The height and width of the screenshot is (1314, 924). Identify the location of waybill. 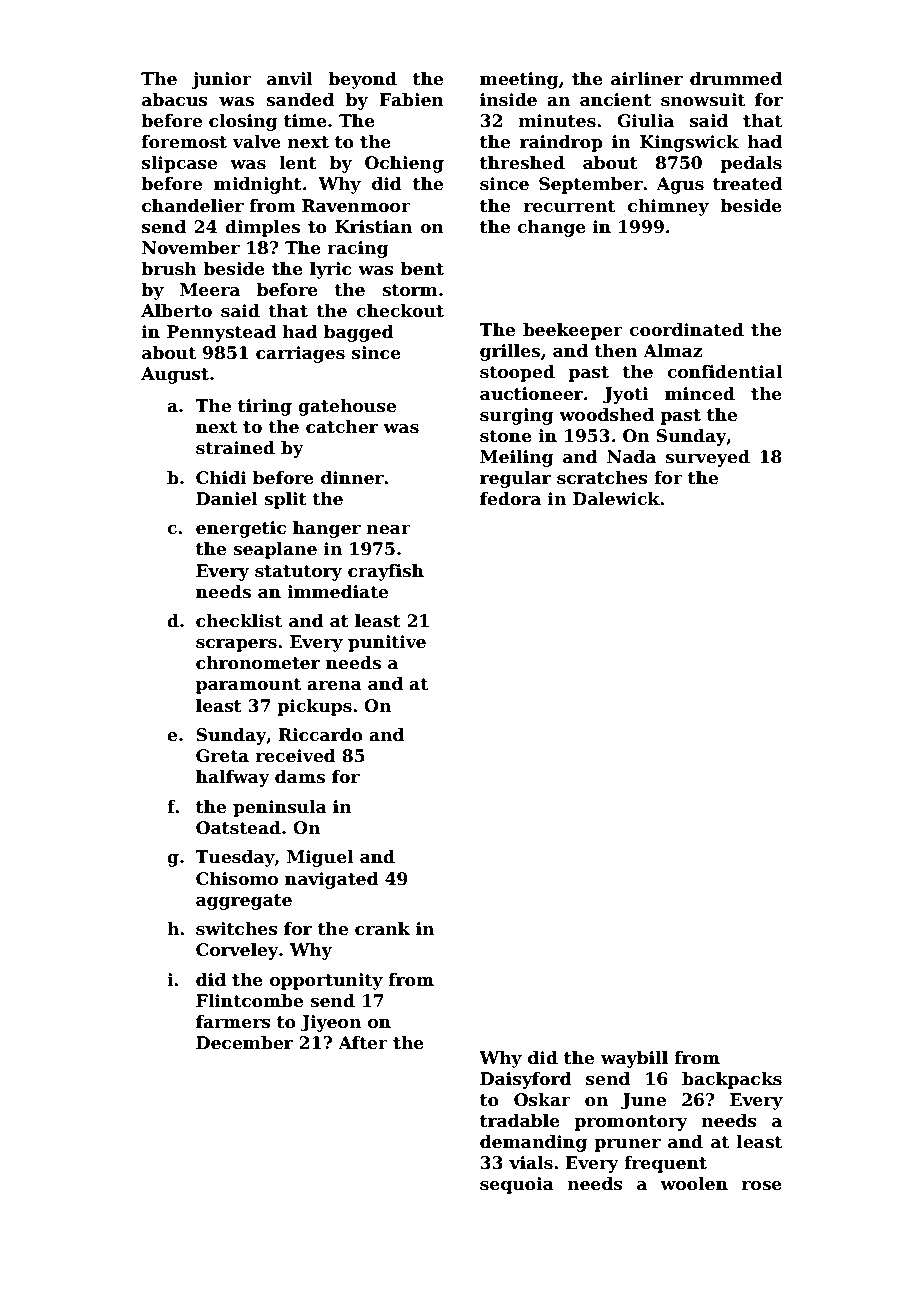
(634, 1059).
